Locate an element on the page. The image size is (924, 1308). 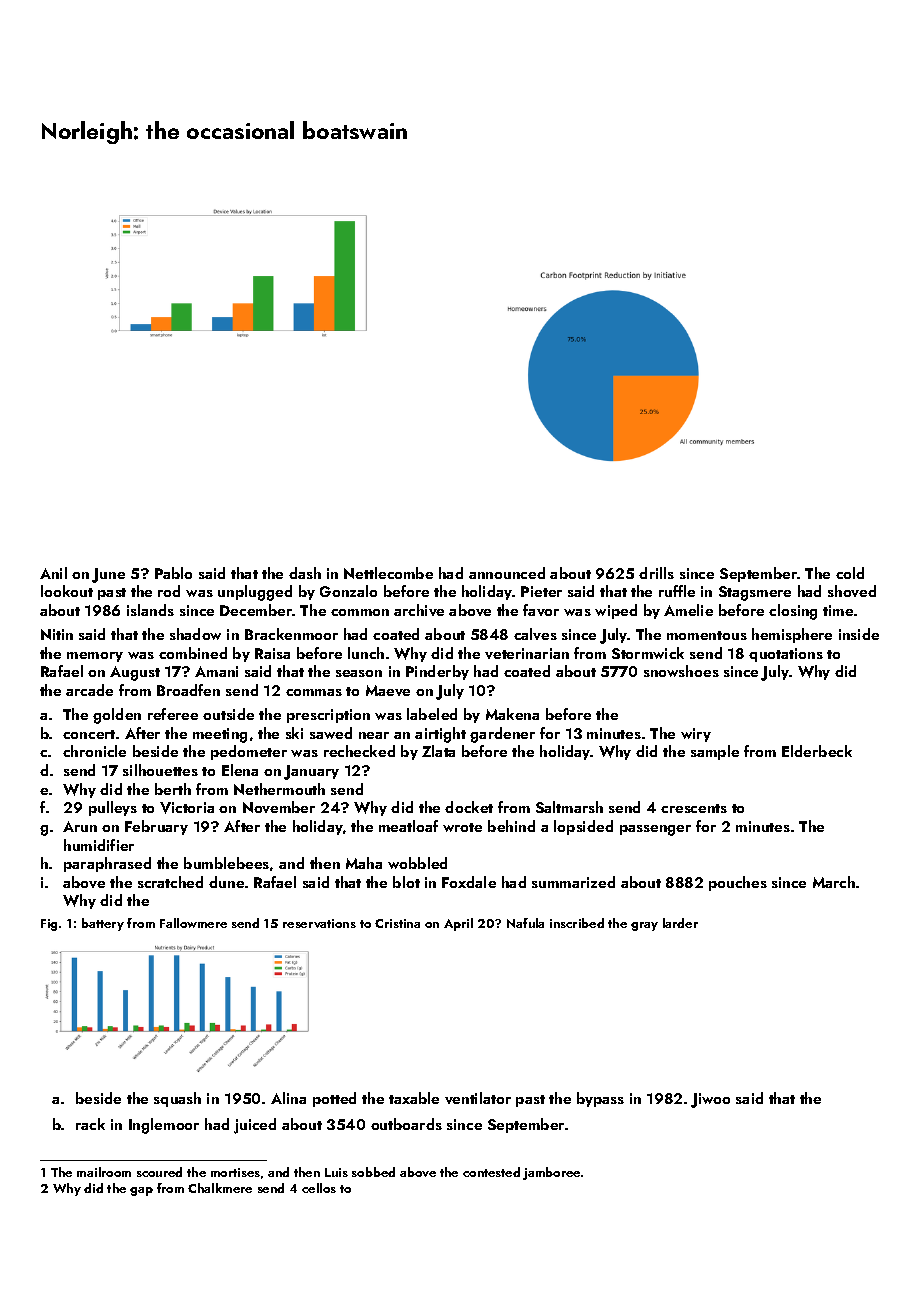
larder is located at coordinates (680, 923).
